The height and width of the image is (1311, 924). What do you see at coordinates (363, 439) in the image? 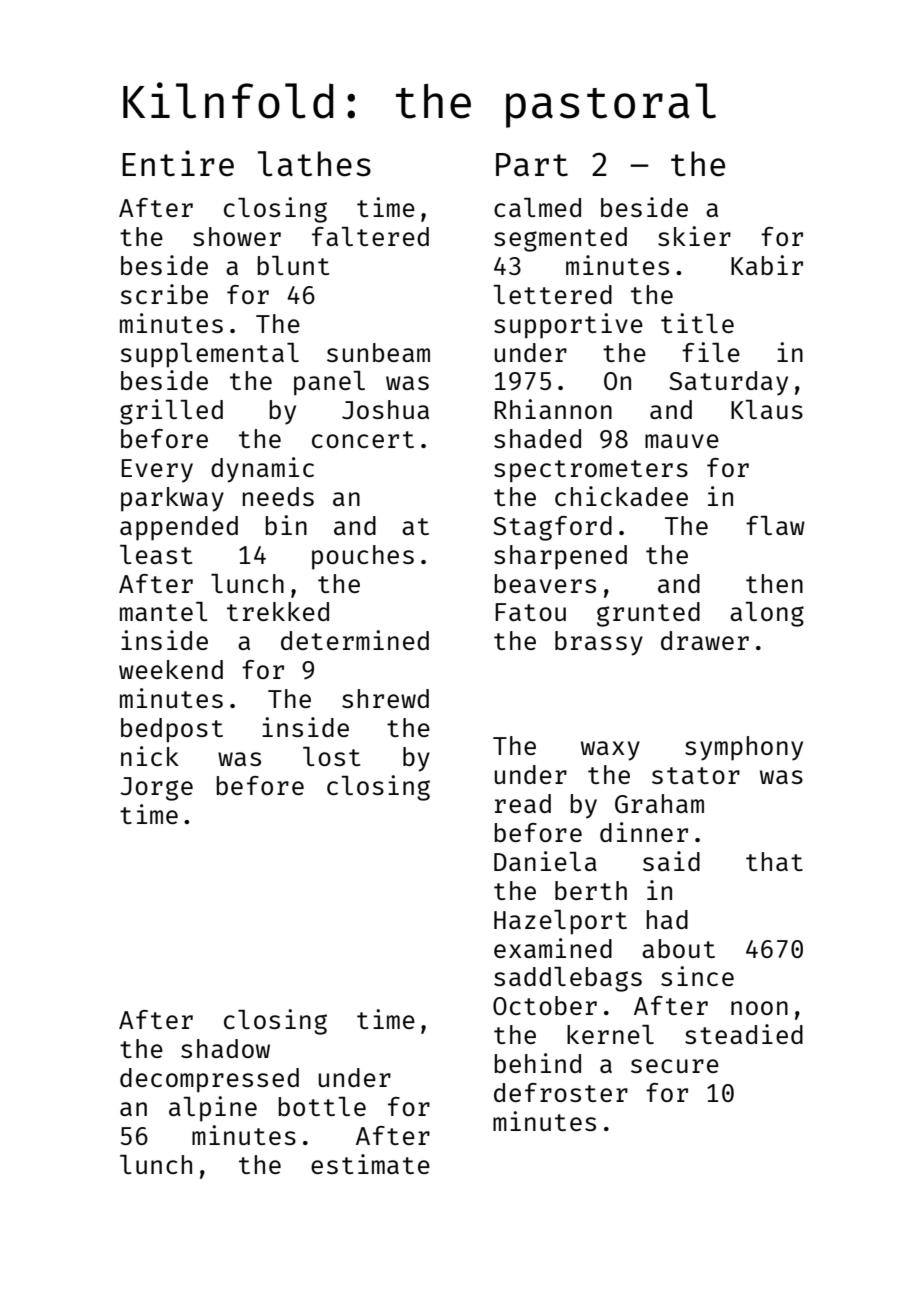
I see `concert` at bounding box center [363, 439].
